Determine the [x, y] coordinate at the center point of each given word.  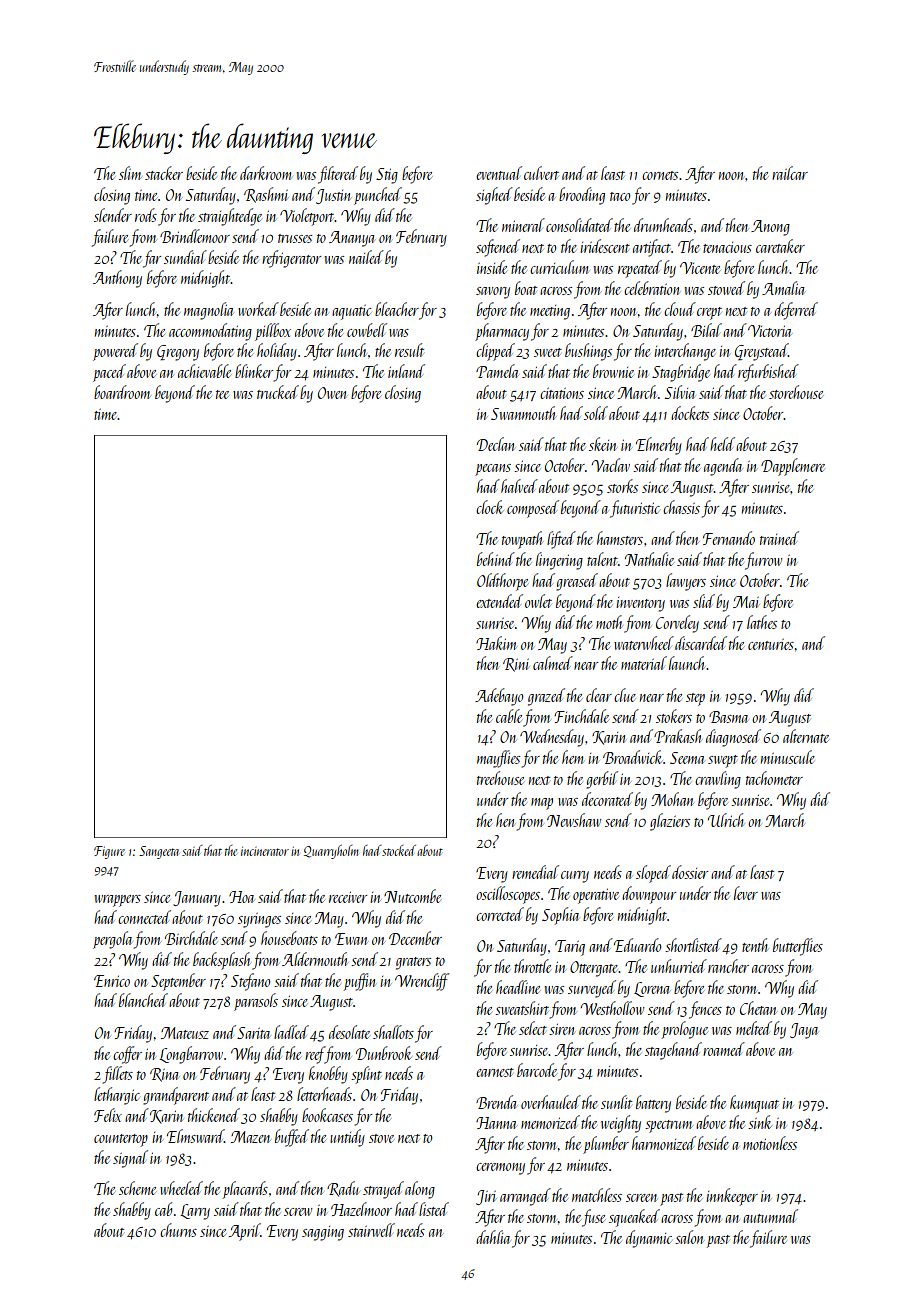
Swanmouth [523, 413]
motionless [770, 1143]
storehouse [796, 392]
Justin [333, 196]
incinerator [265, 851]
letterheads [324, 1094]
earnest [495, 1072]
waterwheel [644, 643]
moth [609, 622]
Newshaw [574, 820]
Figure [109, 852]
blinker [254, 371]
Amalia [783, 288]
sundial [185, 257]
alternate [806, 736]
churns [178, 1230]
